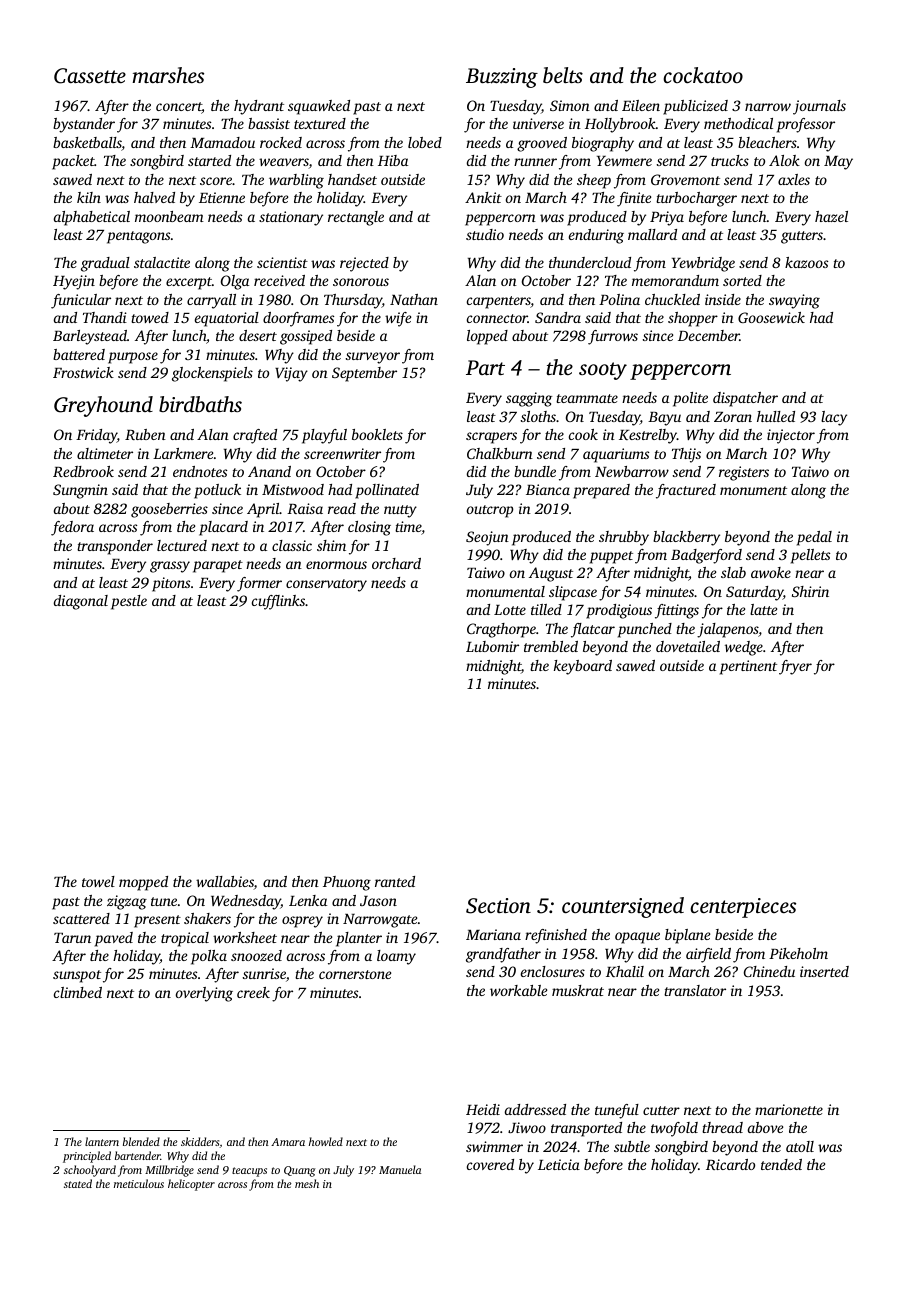 The width and height of the screenshot is (908, 1316). Describe the element at coordinates (730, 1164) in the screenshot. I see `Ricardo` at that location.
